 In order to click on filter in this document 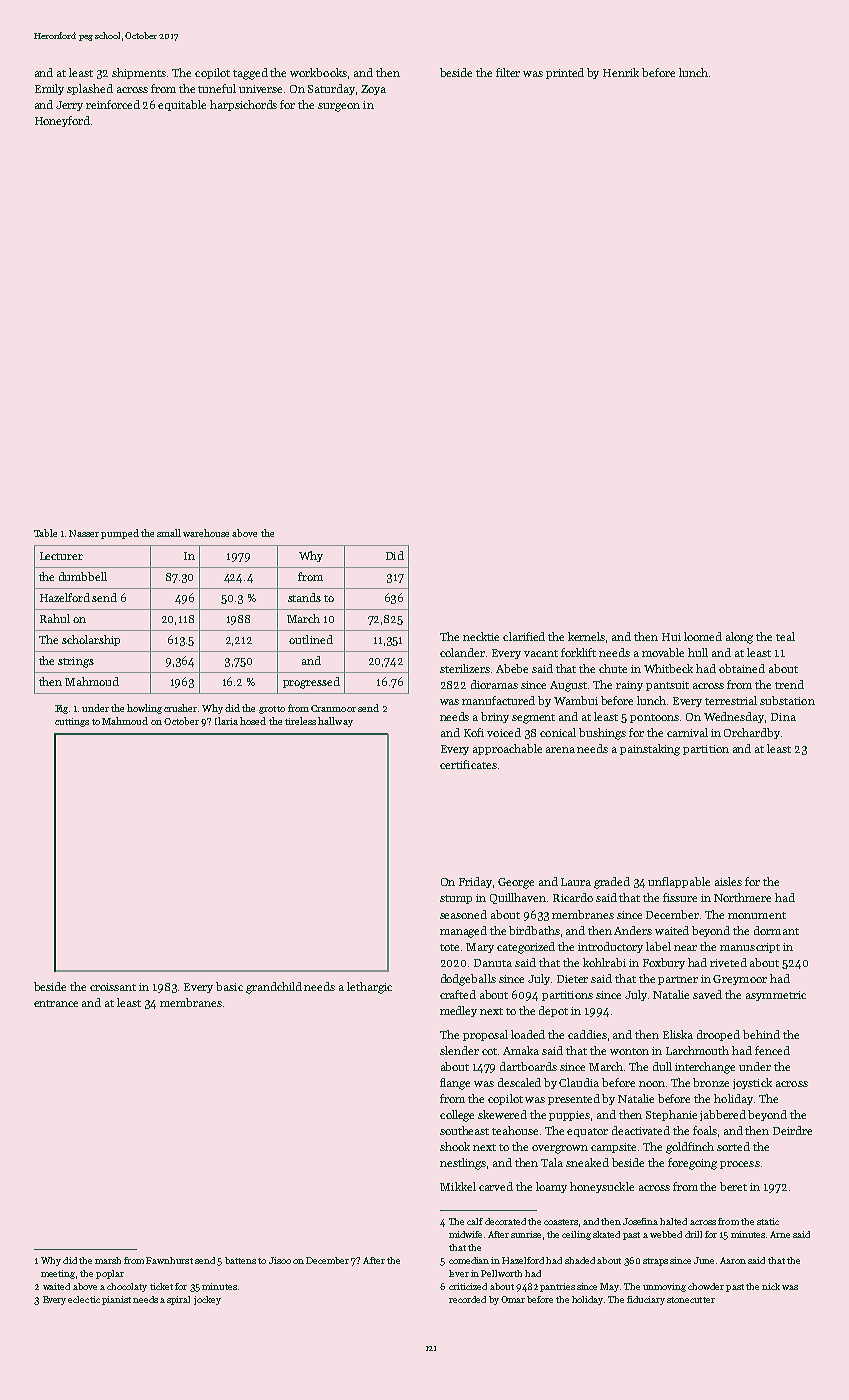, I will do `click(508, 72)`.
